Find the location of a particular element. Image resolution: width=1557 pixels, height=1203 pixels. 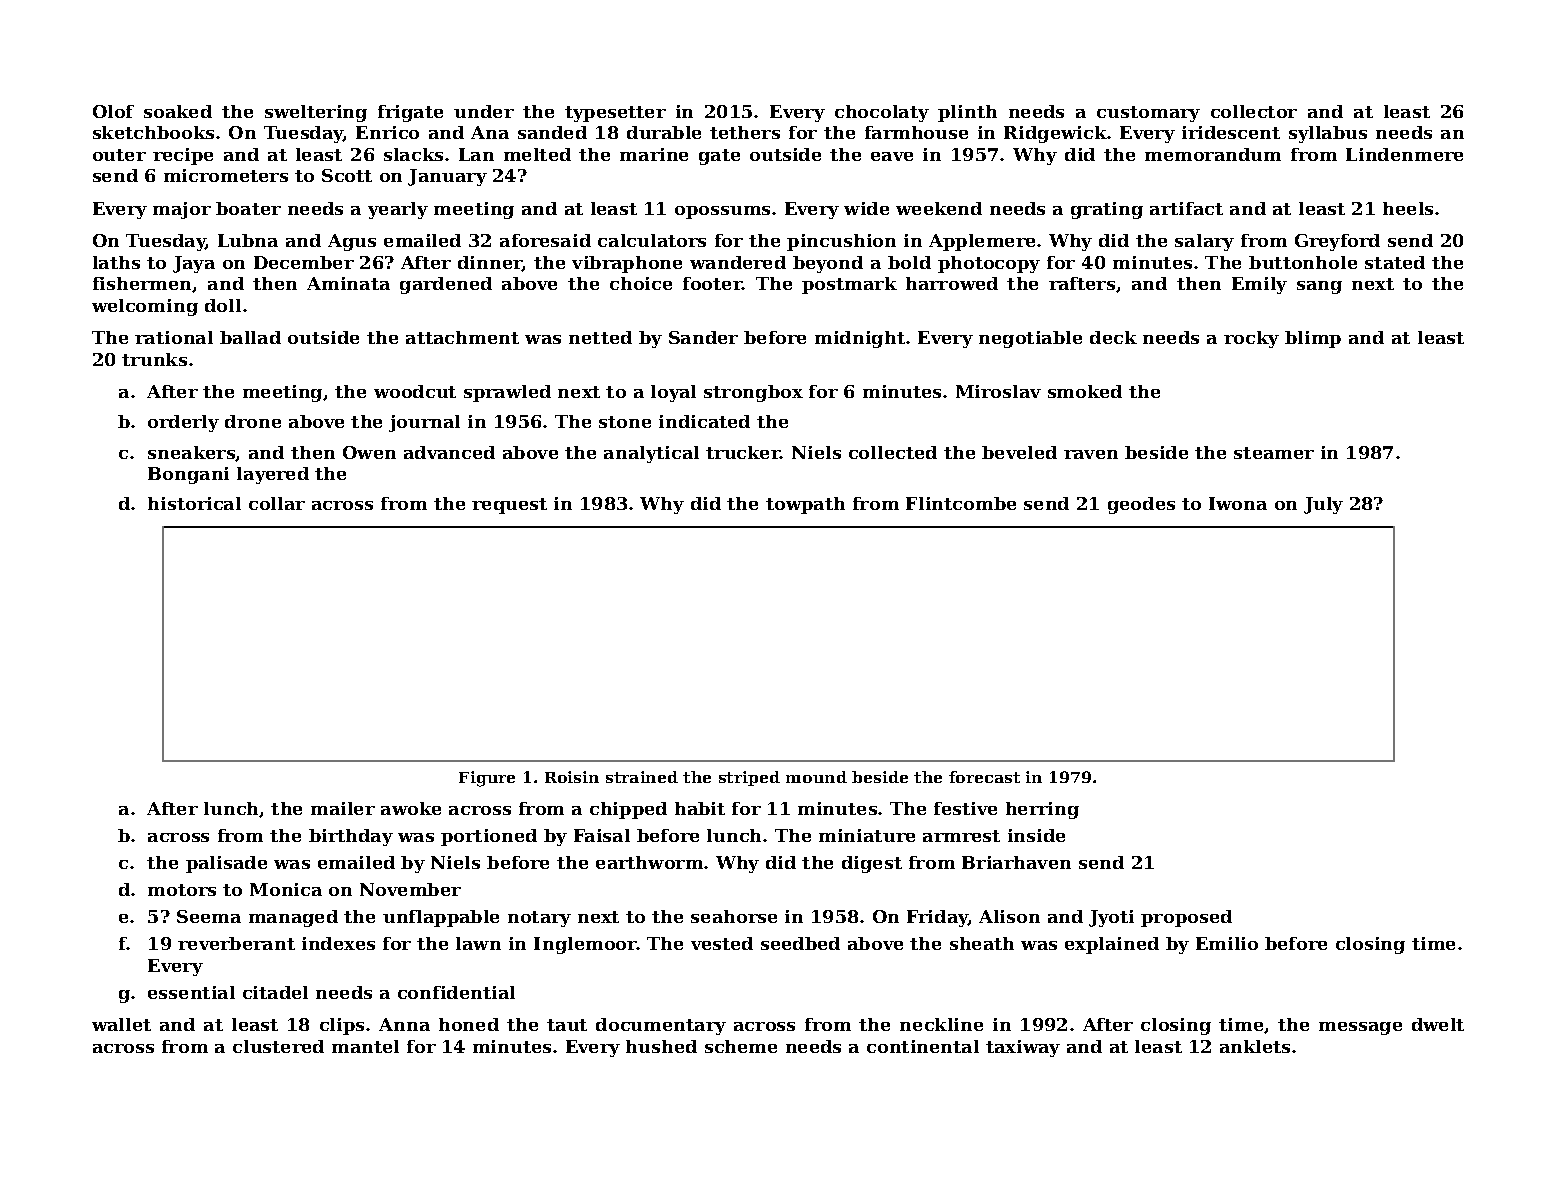

plinth is located at coordinates (967, 113).
